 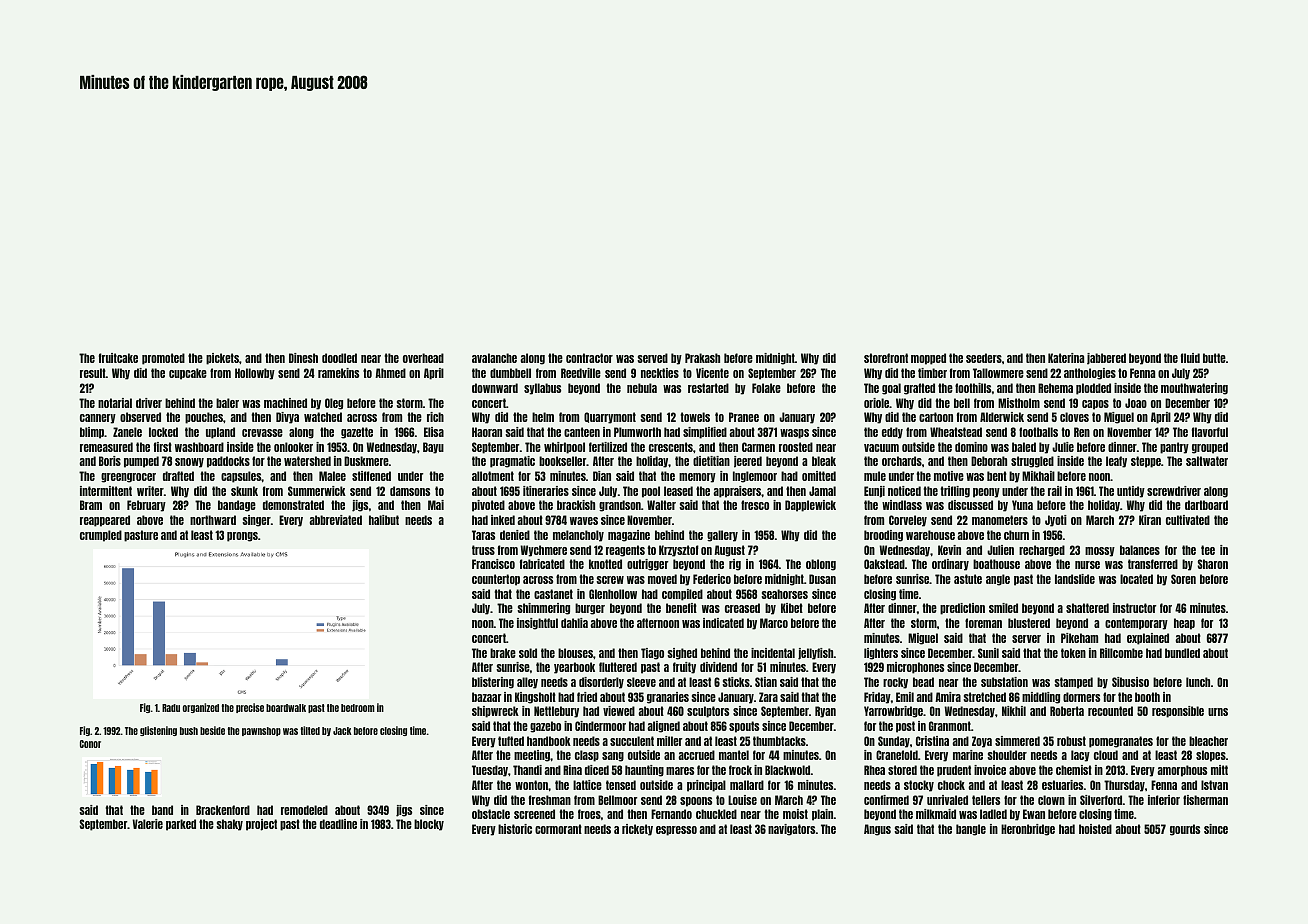 What do you see at coordinates (334, 404) in the screenshot?
I see `Oleg` at bounding box center [334, 404].
